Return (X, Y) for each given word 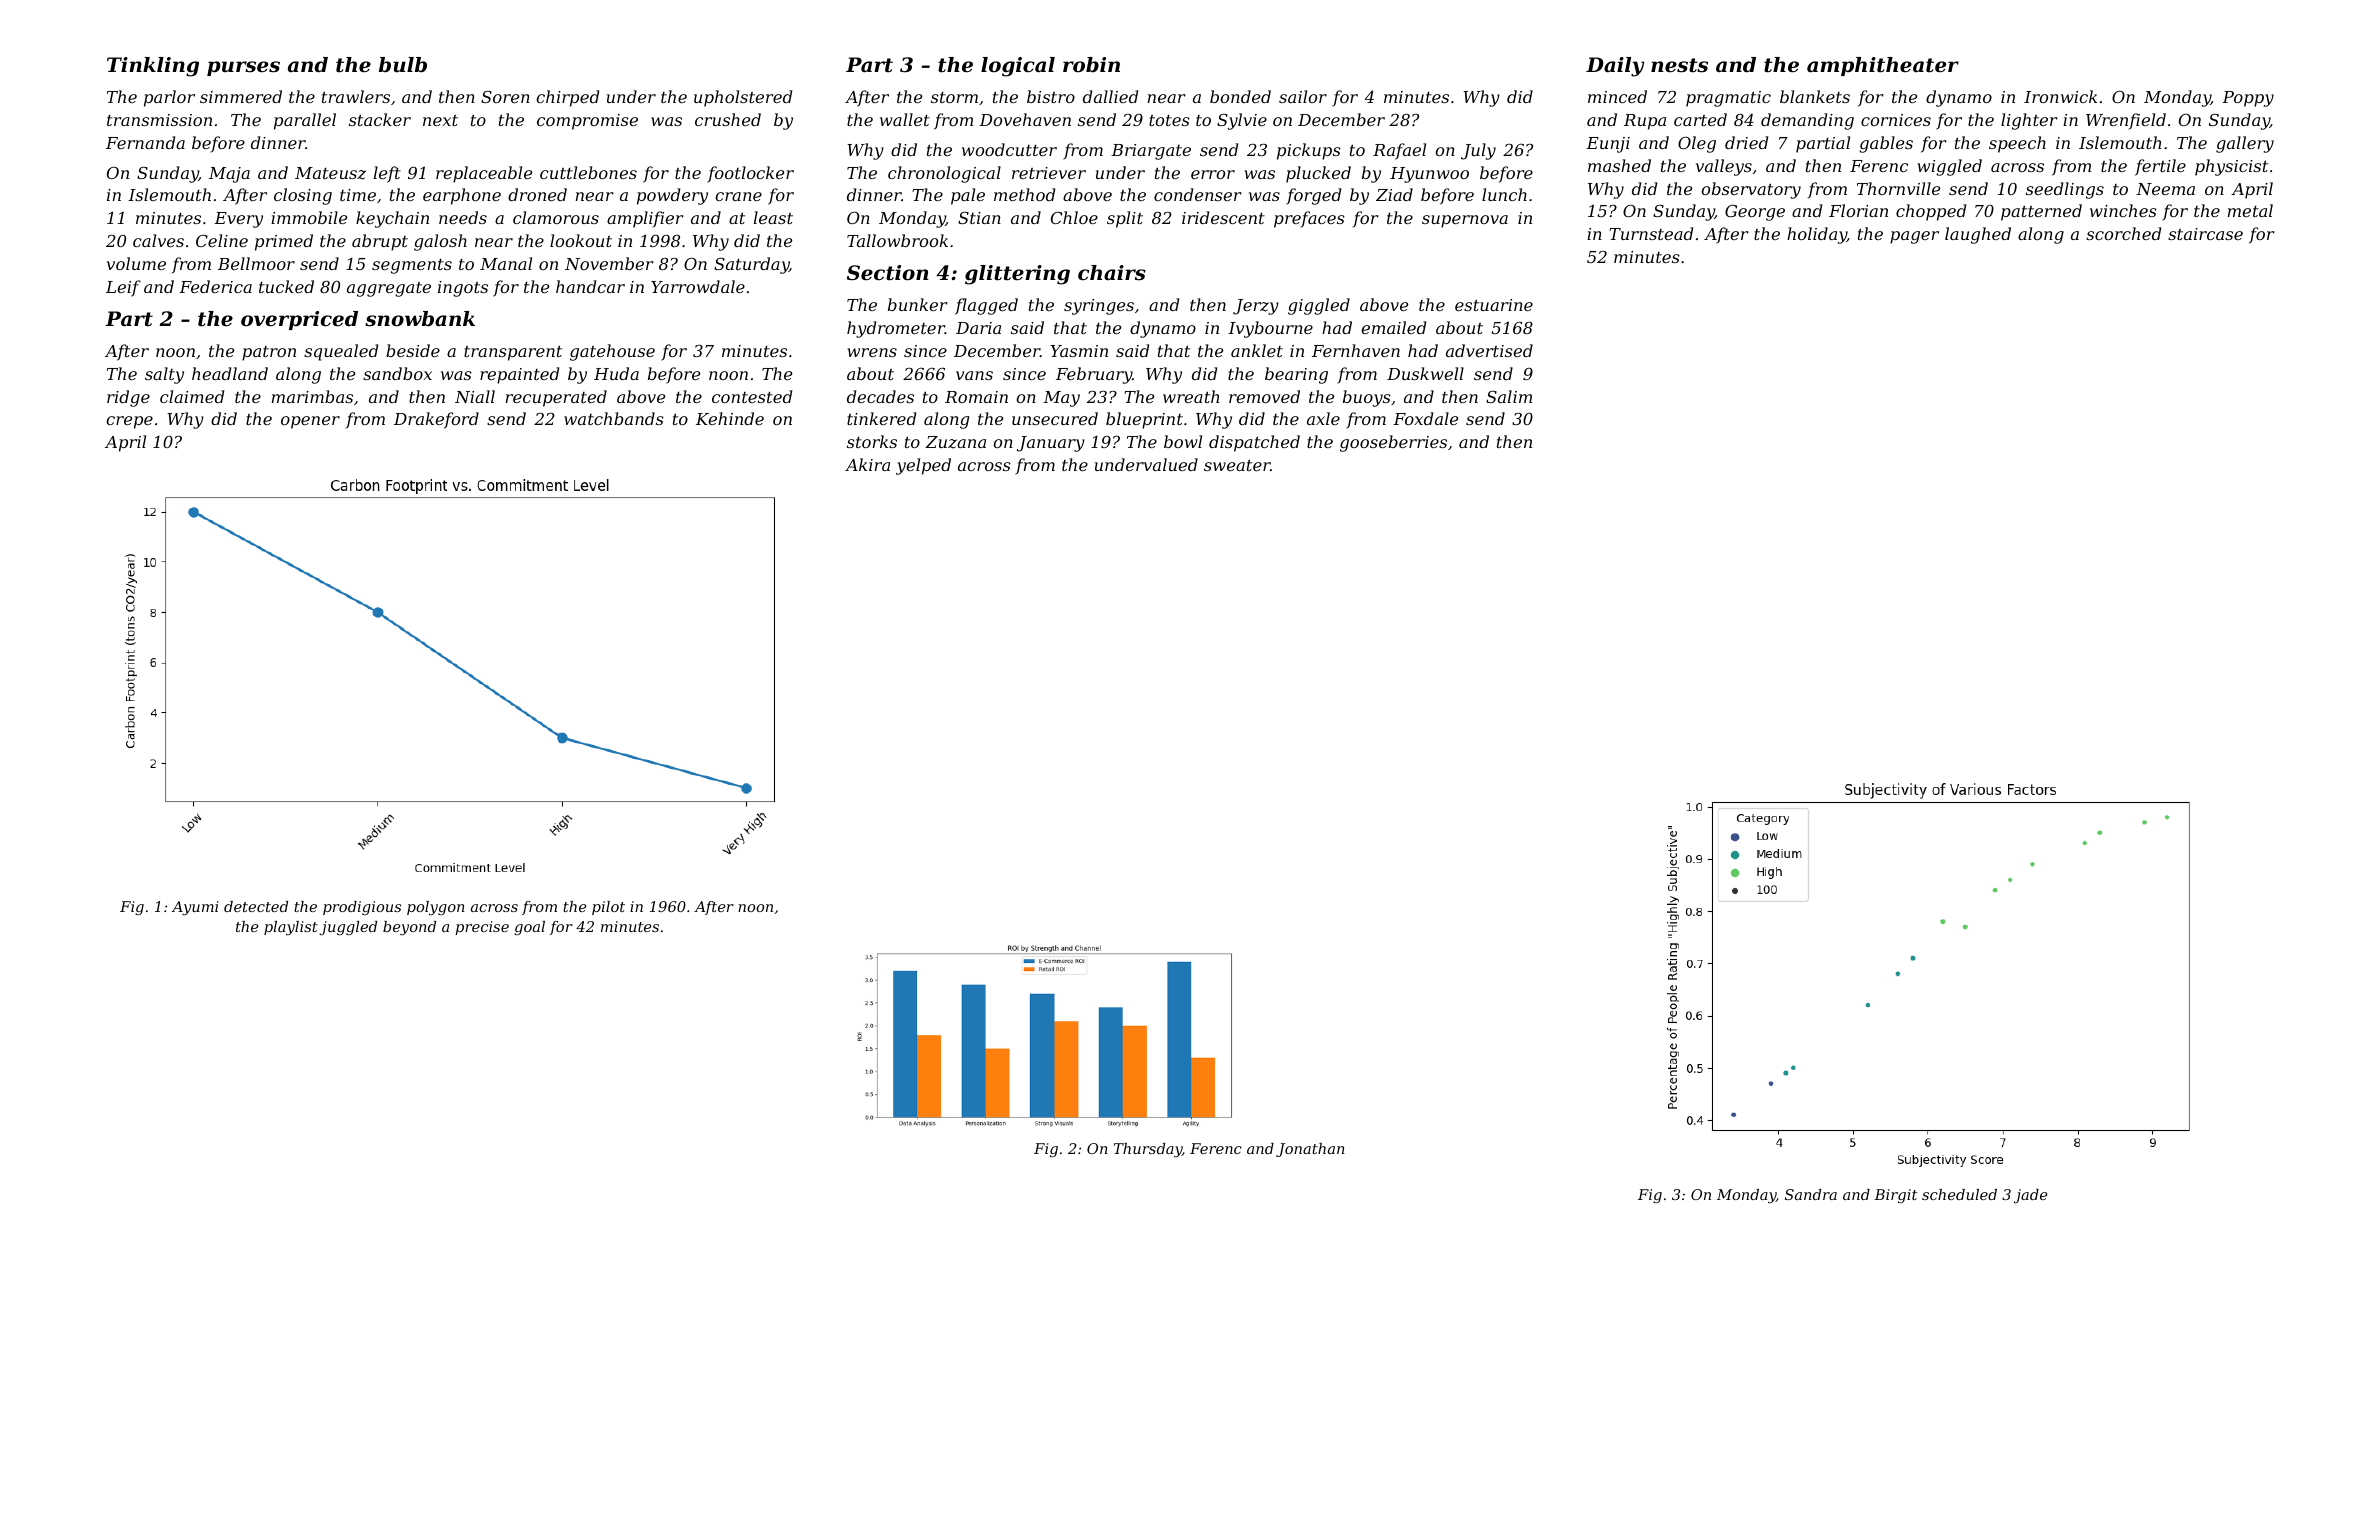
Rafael (1399, 151)
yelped (923, 466)
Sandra (1811, 1194)
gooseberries (1393, 443)
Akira (867, 464)
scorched (2123, 233)
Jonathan (1310, 1150)
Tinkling (153, 67)
